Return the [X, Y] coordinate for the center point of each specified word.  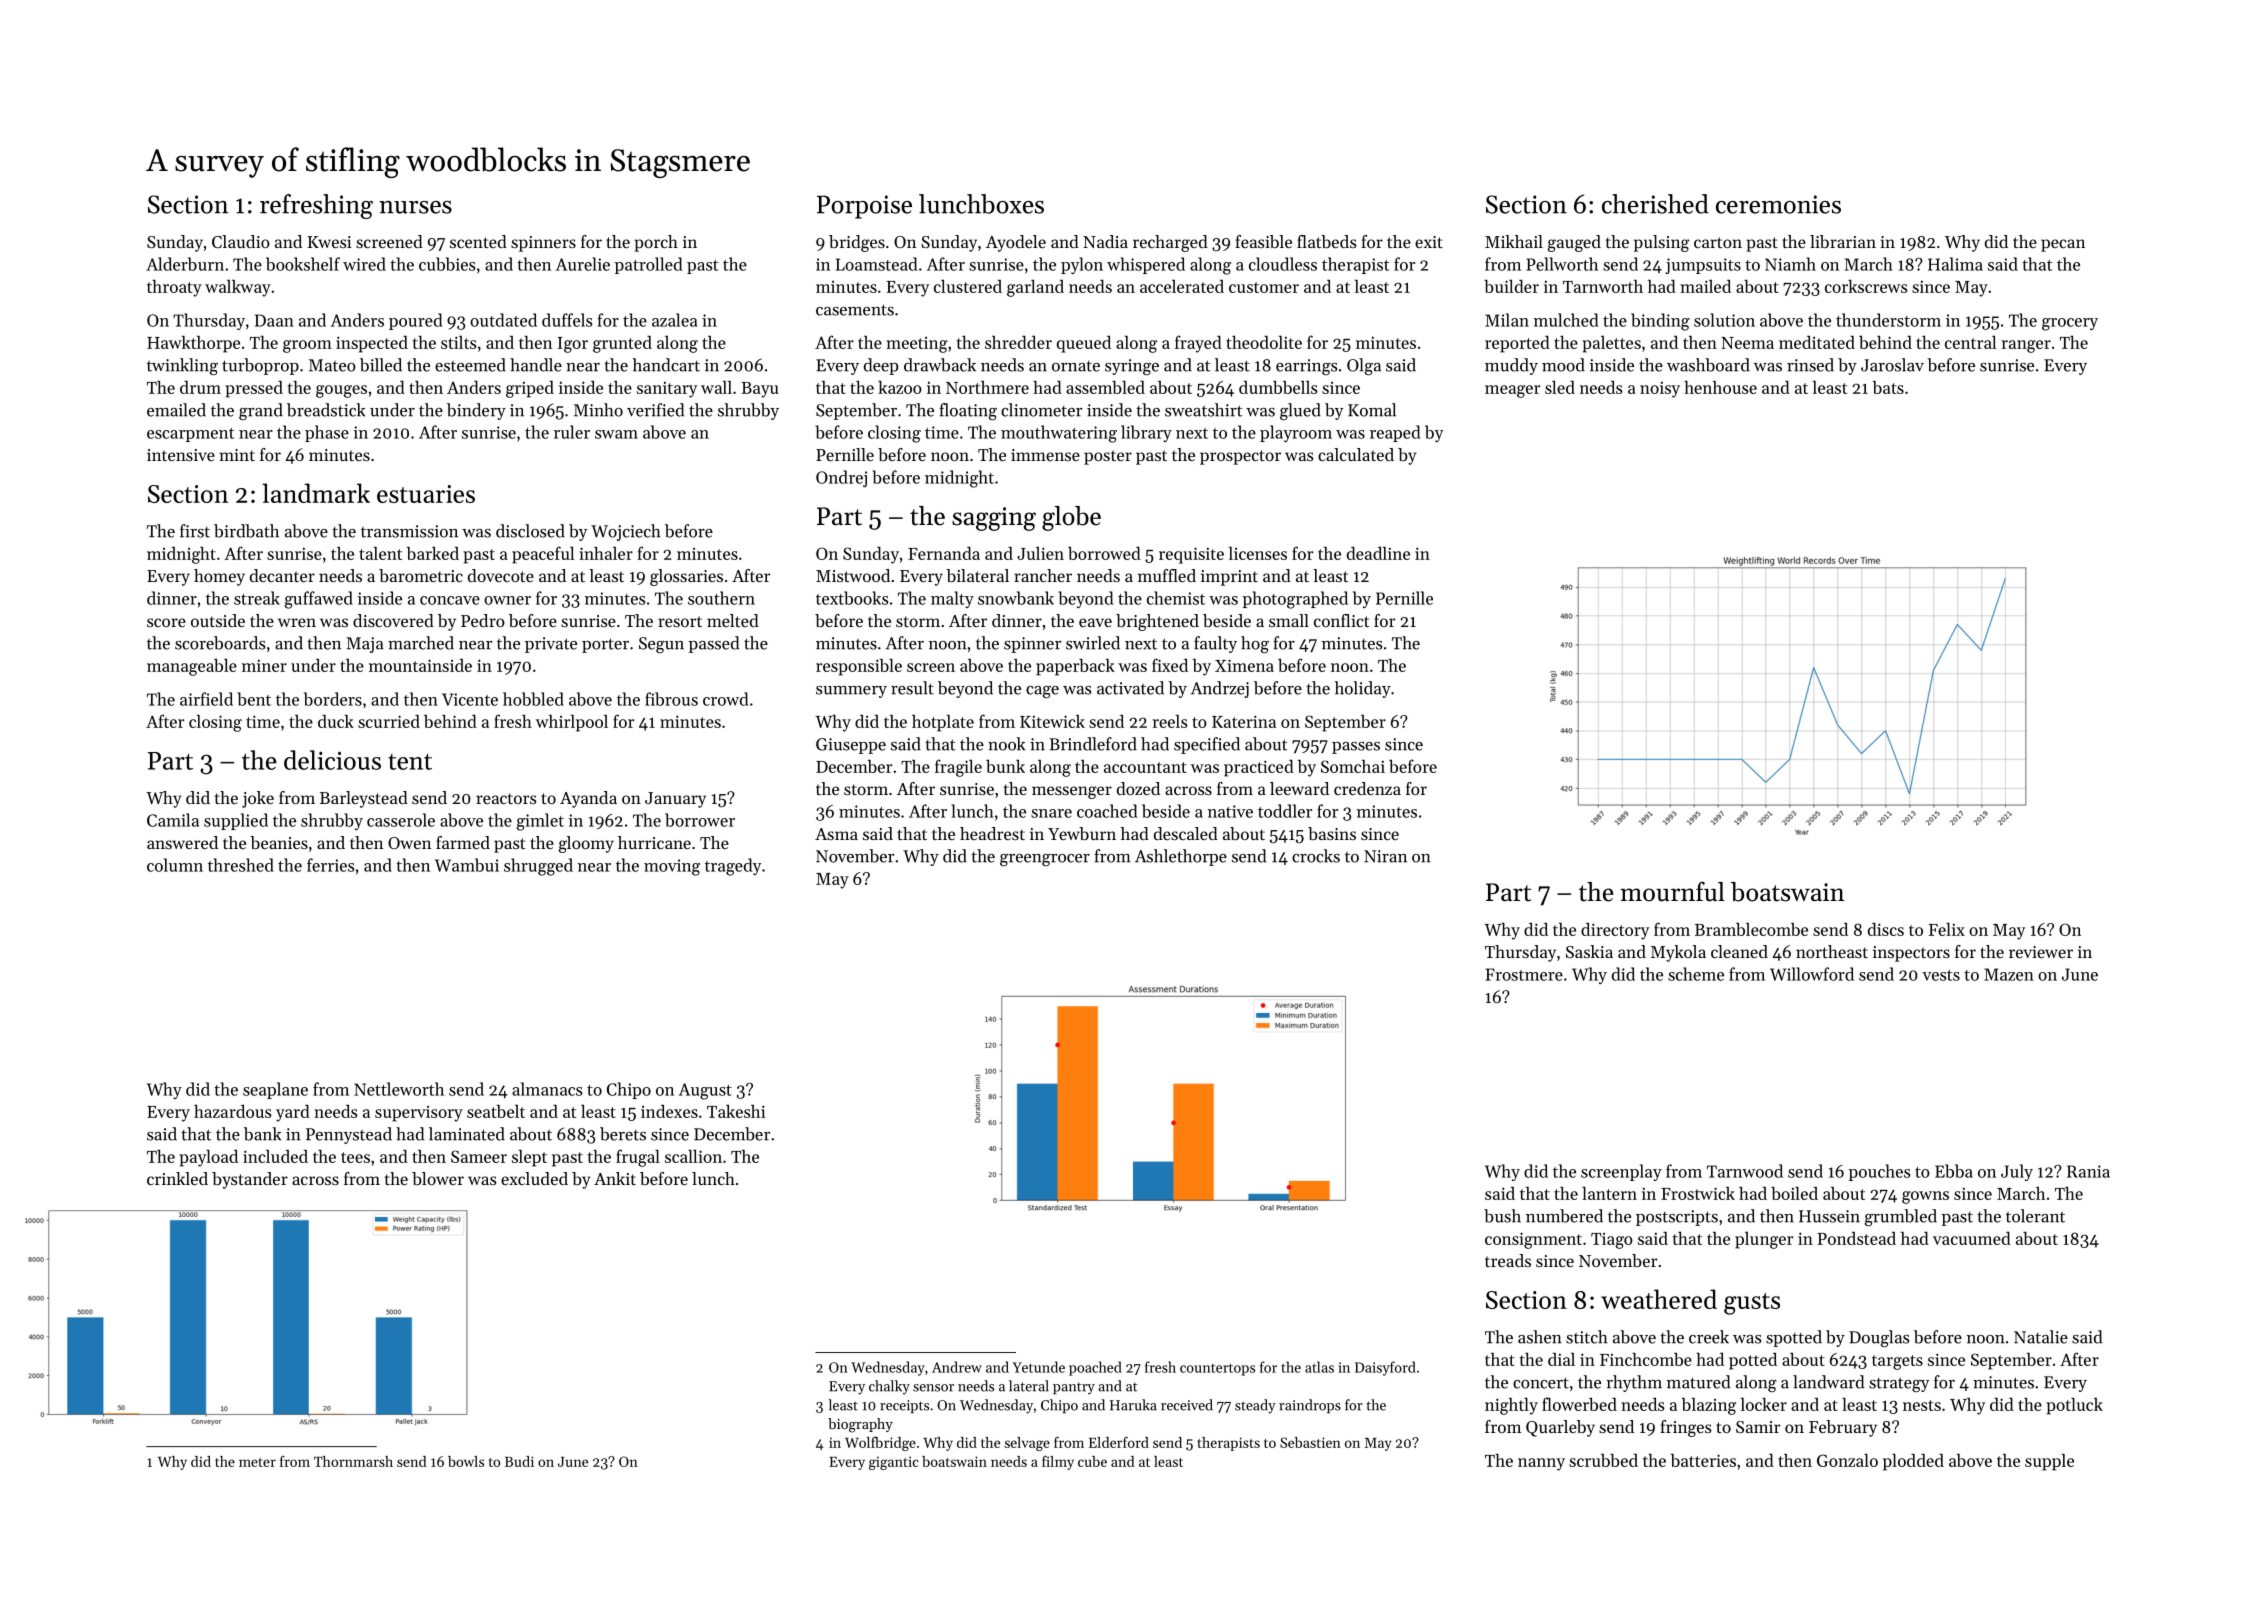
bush [1502, 1216]
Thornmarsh [353, 1461]
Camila [173, 820]
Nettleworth [399, 1089]
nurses [415, 207]
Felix [1947, 929]
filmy [1058, 1462]
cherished [1655, 204]
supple [2049, 1462]
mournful [1672, 891]
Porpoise [864, 207]
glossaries [686, 577]
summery [851, 692]
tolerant [2035, 1216]
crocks [1316, 856]
